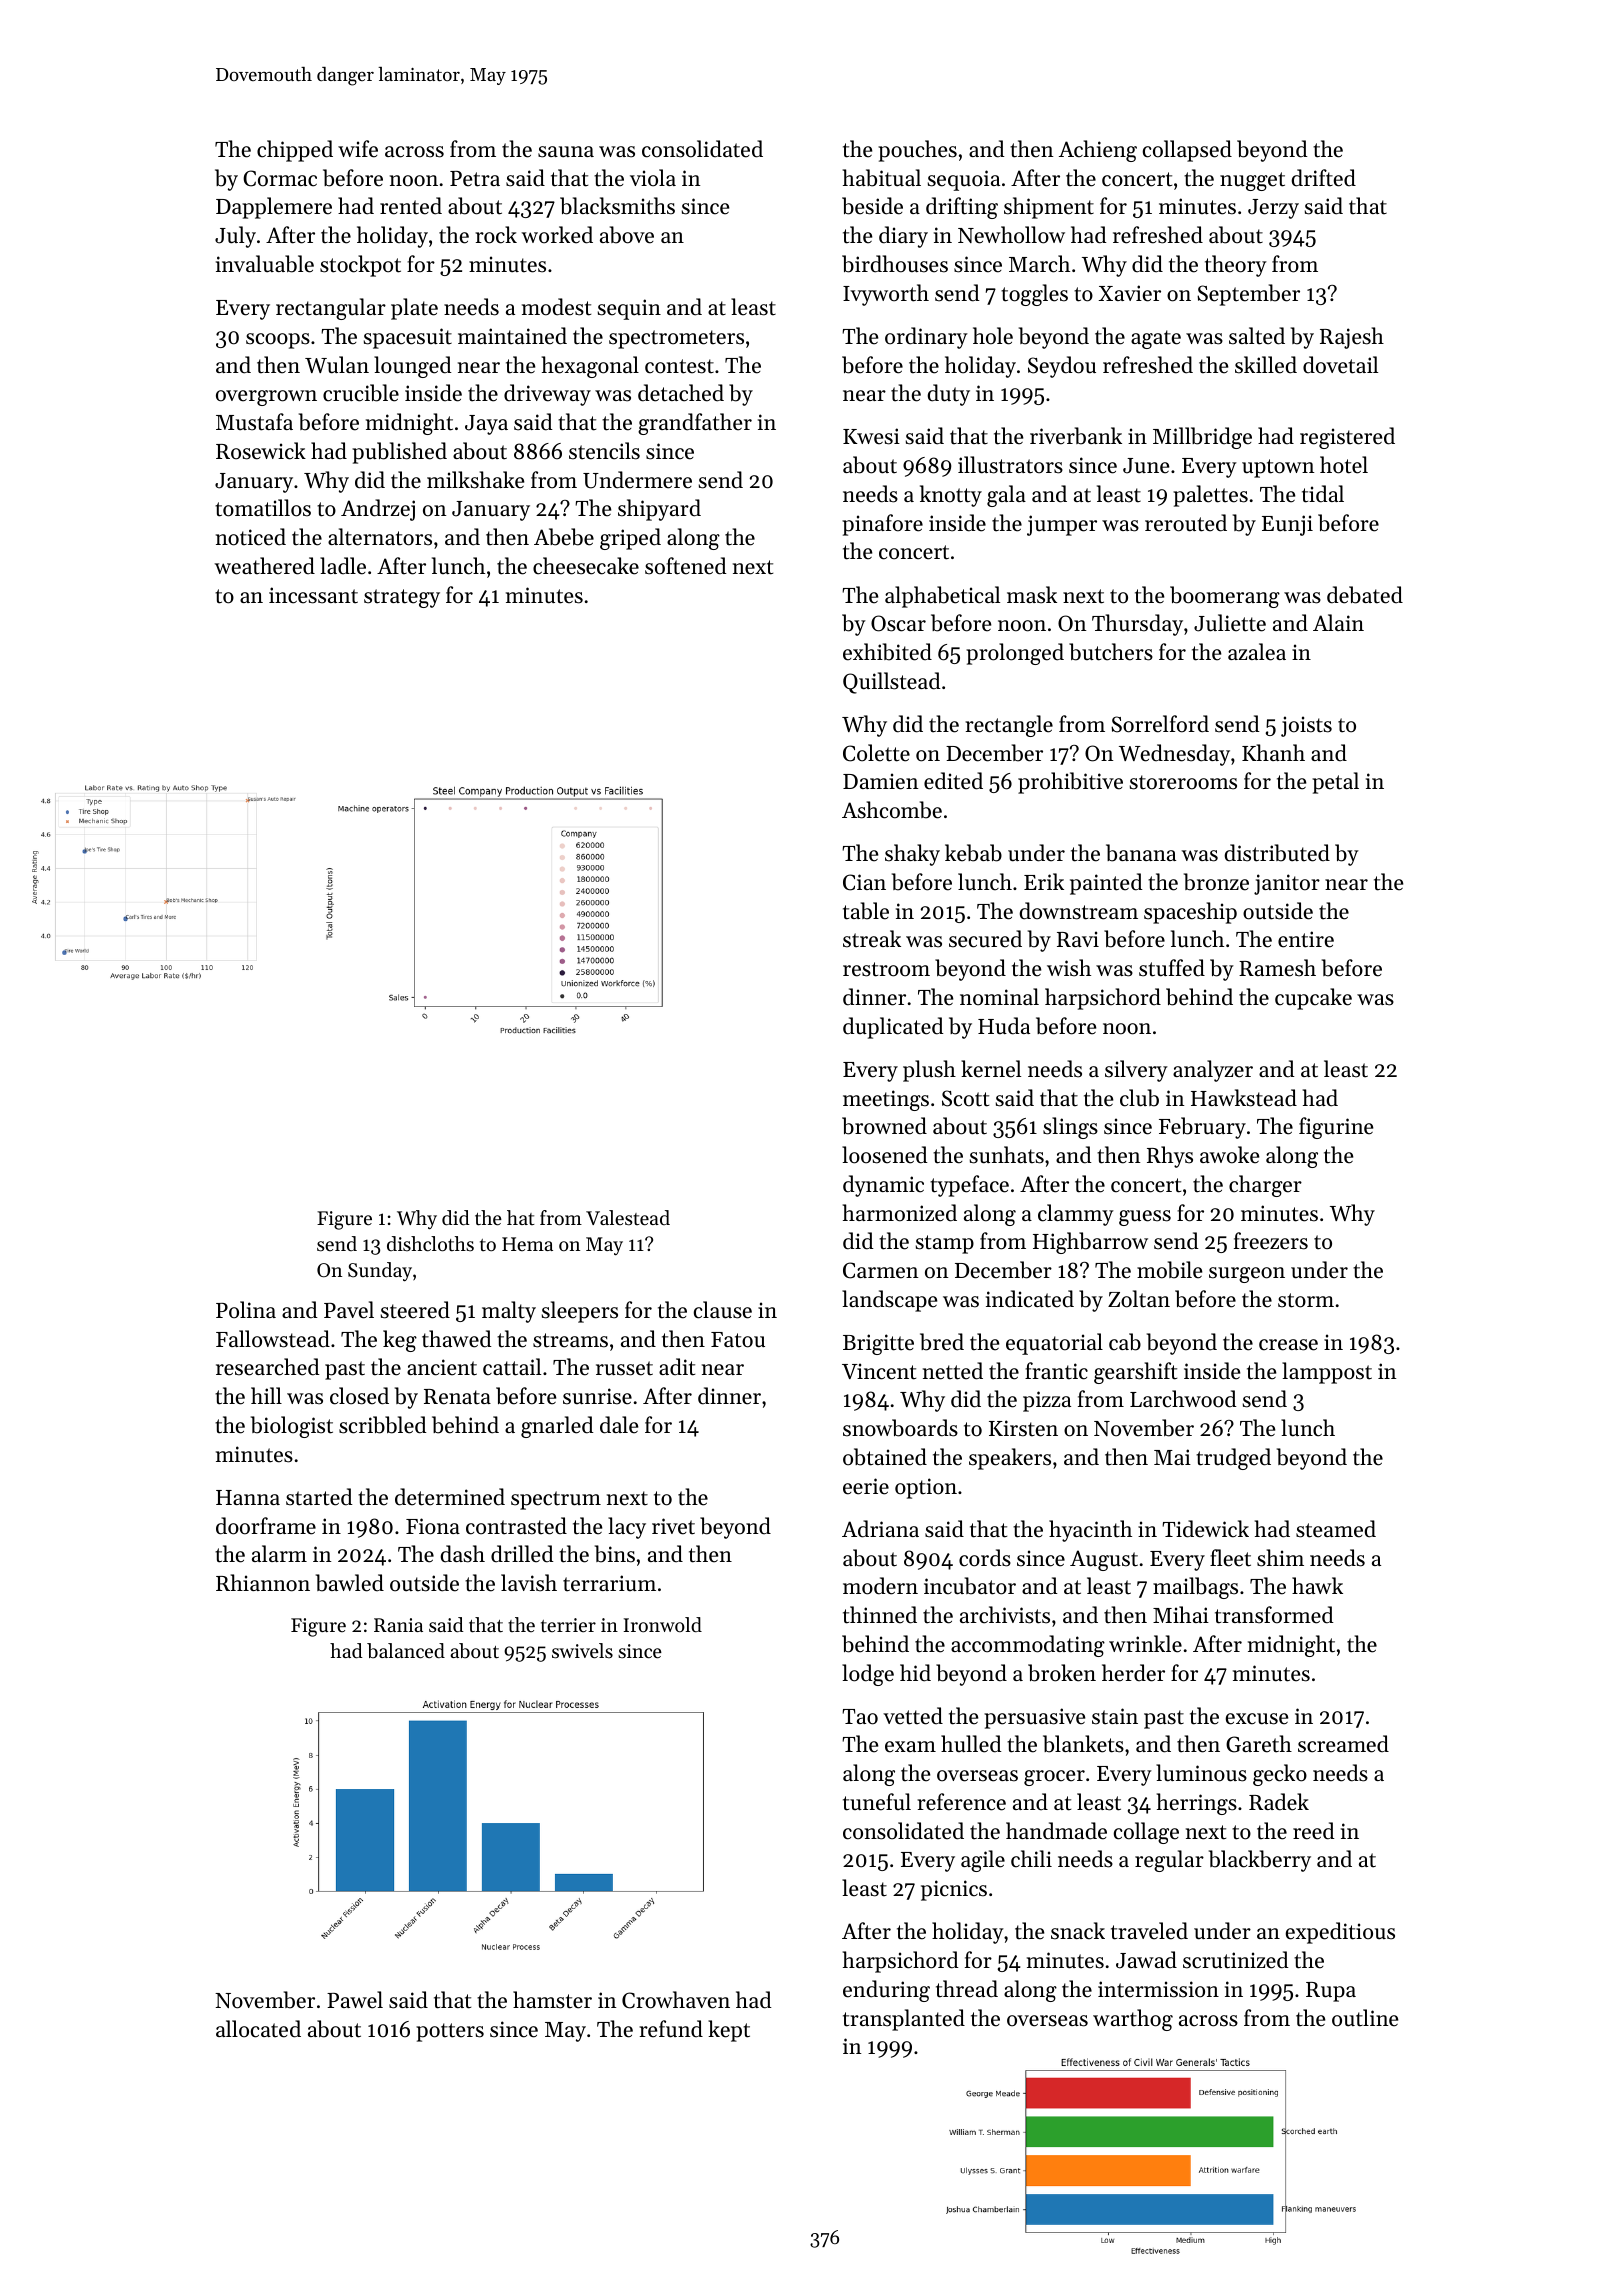 This screenshot has width=1620, height=2292. I want to click on enduring, so click(886, 1991).
